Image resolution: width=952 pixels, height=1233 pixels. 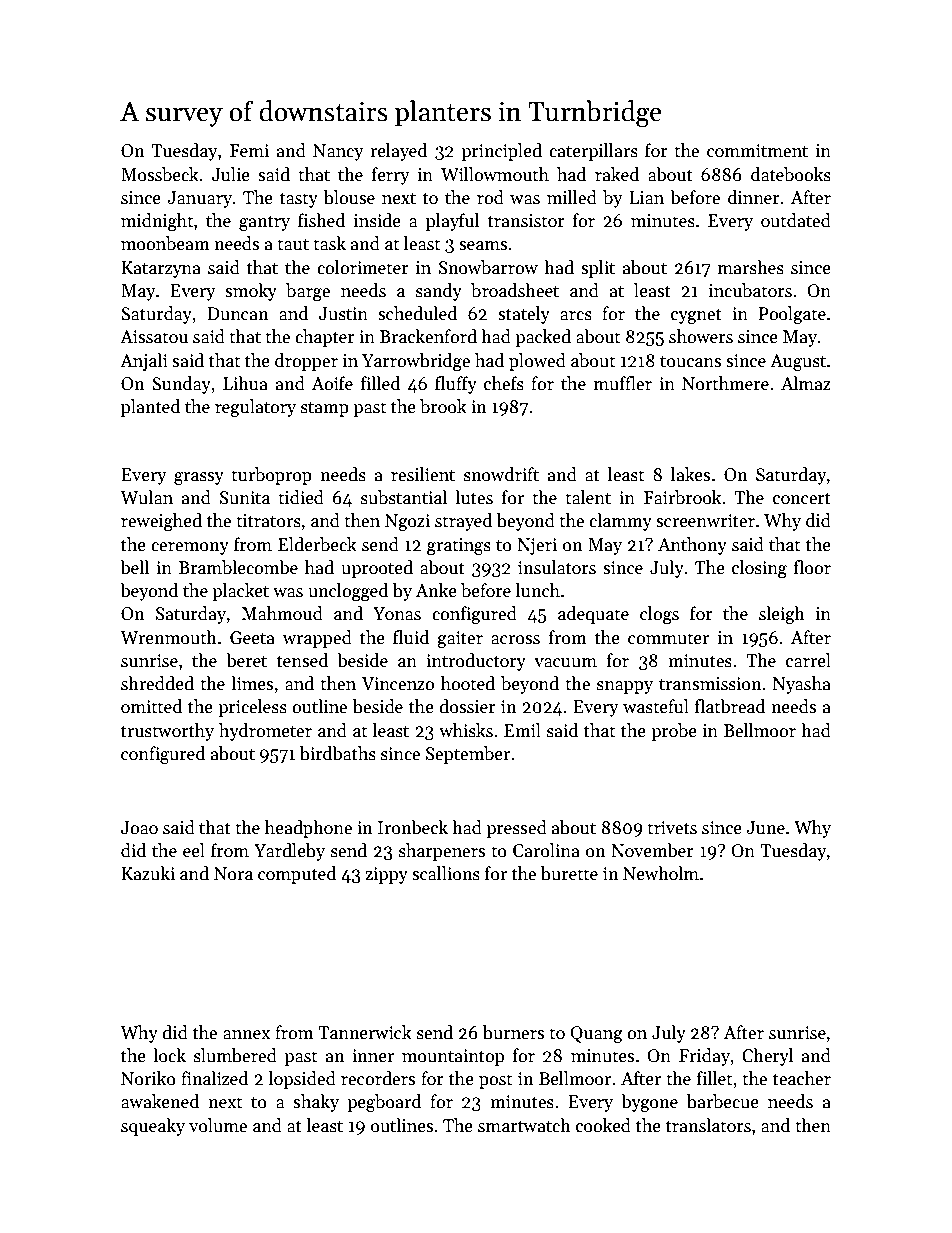 I want to click on regulatory, so click(x=255, y=408).
